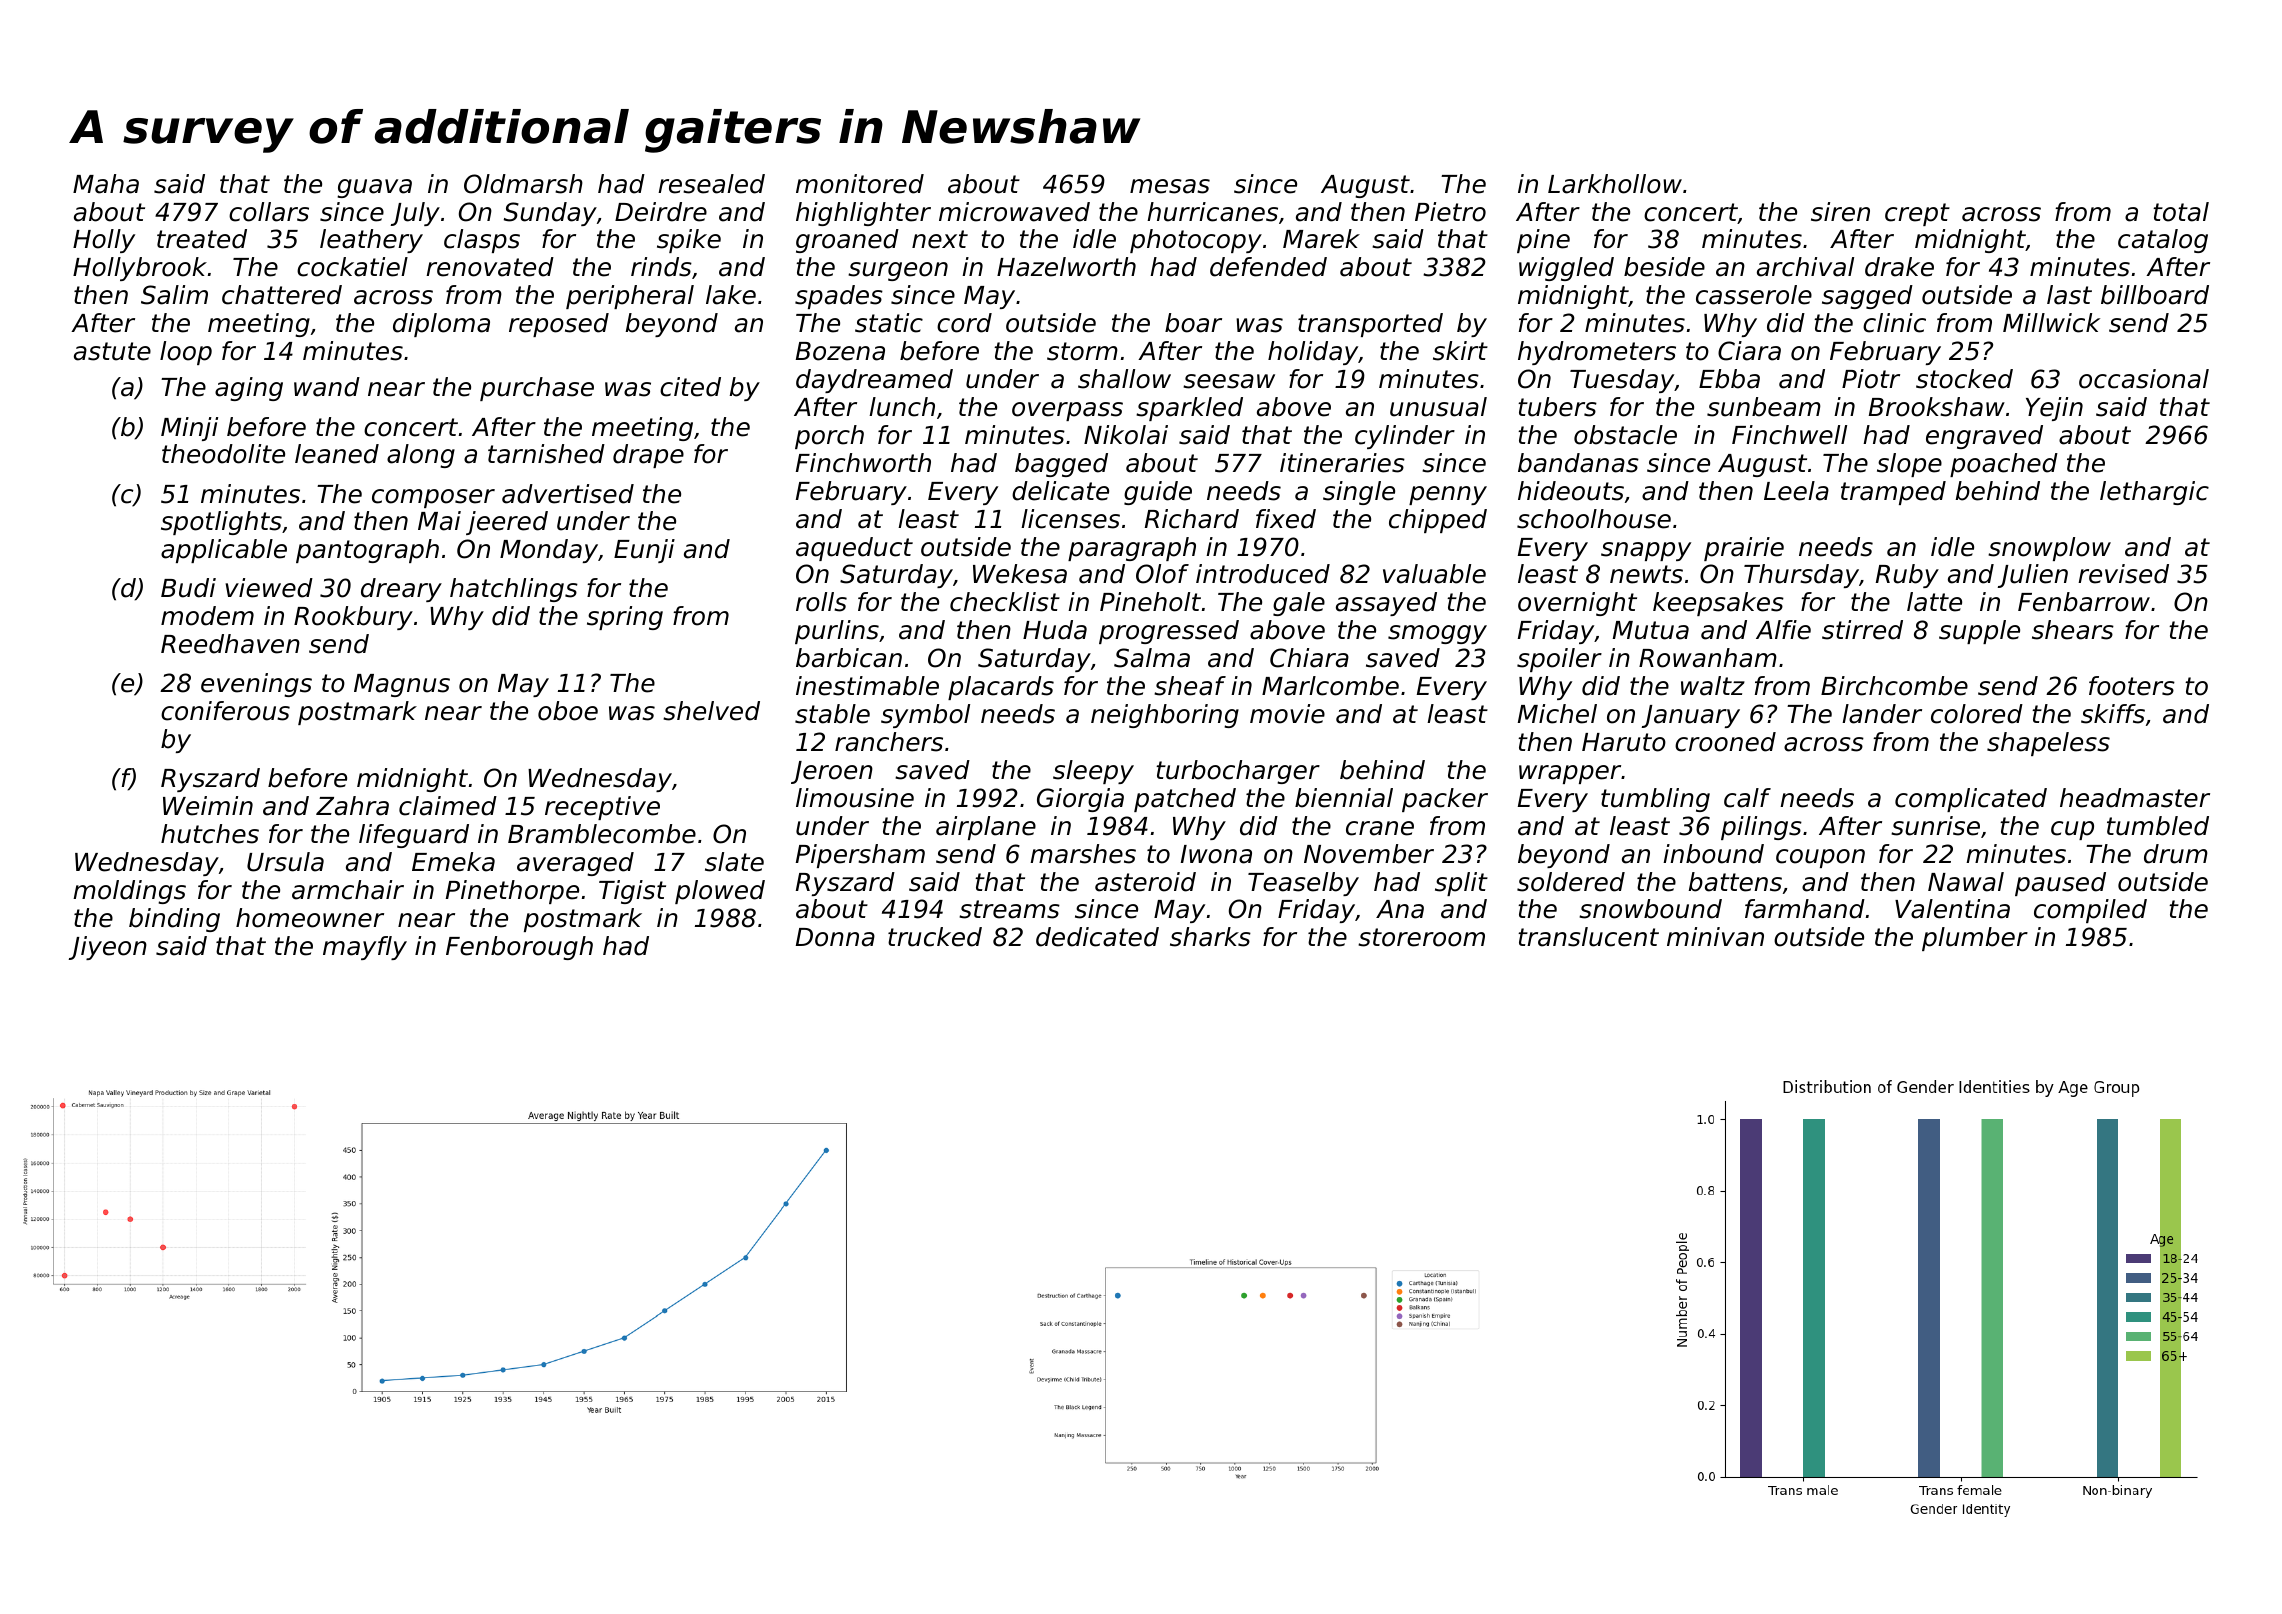 This document has height=1614, width=2282. Describe the element at coordinates (849, 658) in the document. I see `barbican` at that location.
